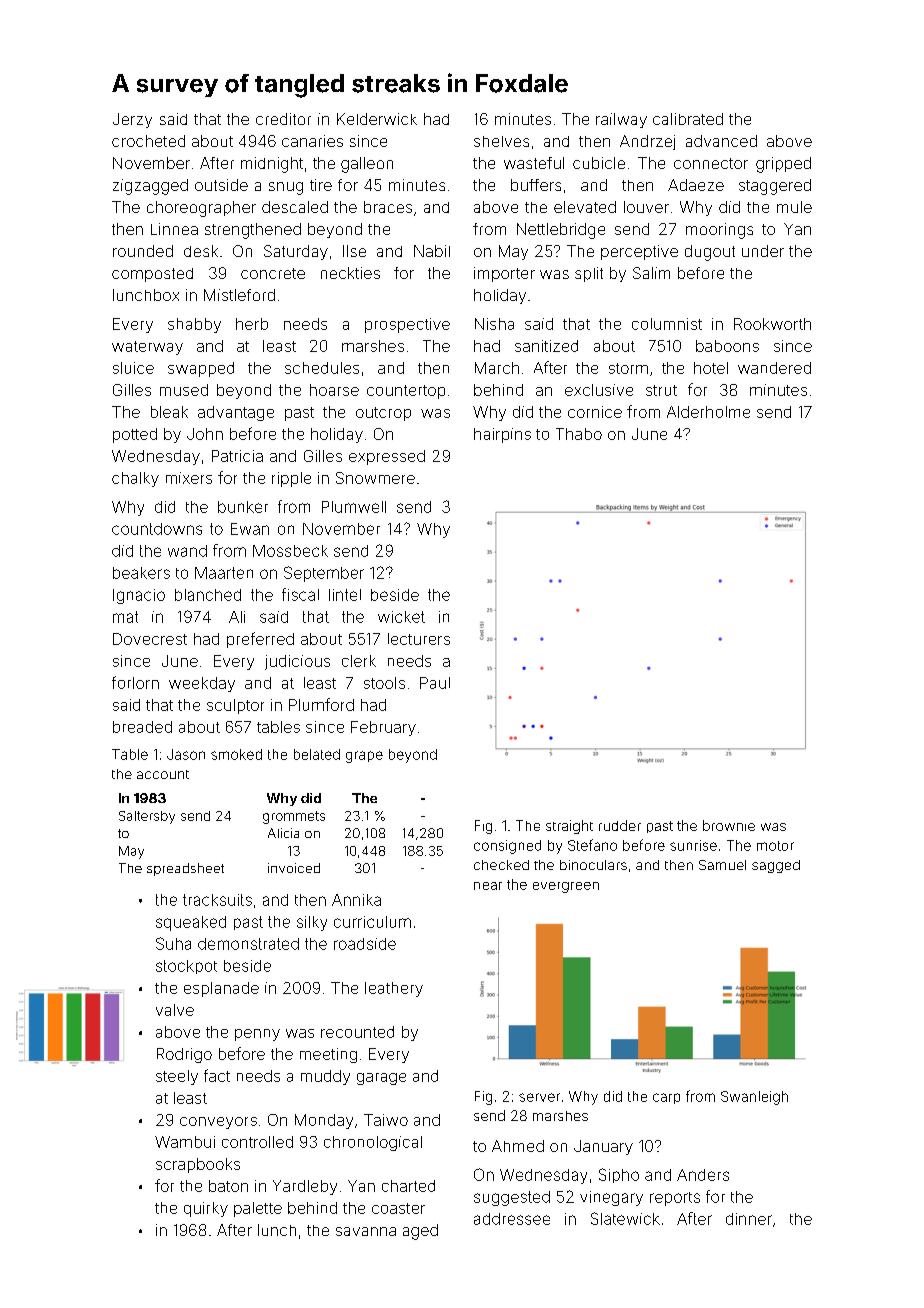  Describe the element at coordinates (206, 1209) in the image. I see `quirky` at that location.
